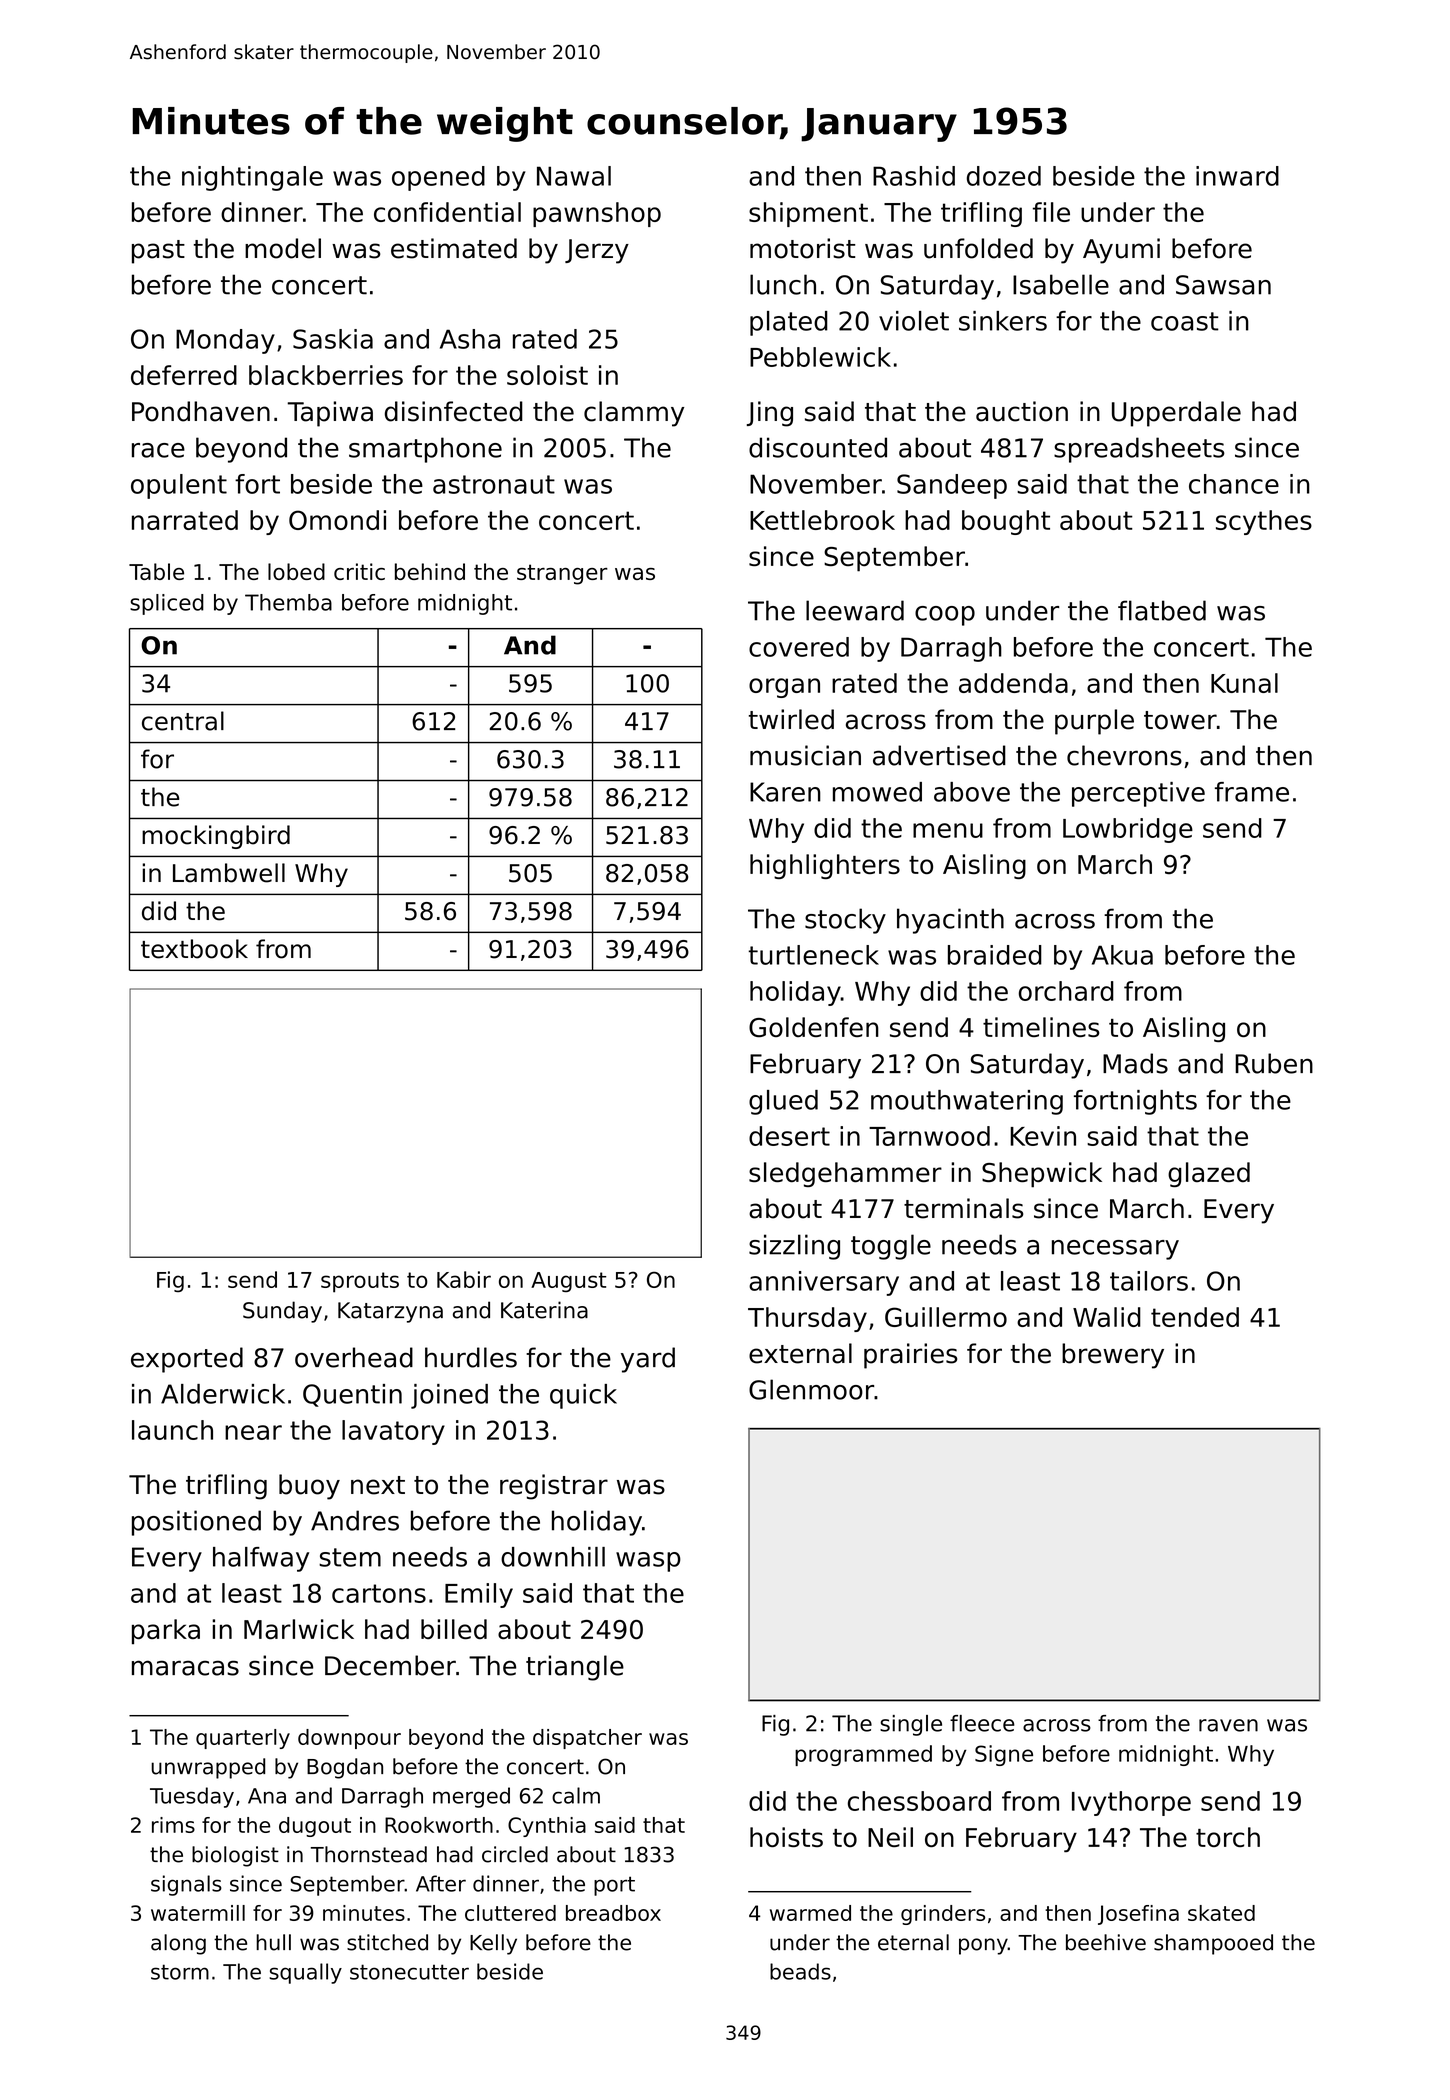 The width and height of the screenshot is (1450, 2100). What do you see at coordinates (634, 414) in the screenshot?
I see `clammy` at bounding box center [634, 414].
